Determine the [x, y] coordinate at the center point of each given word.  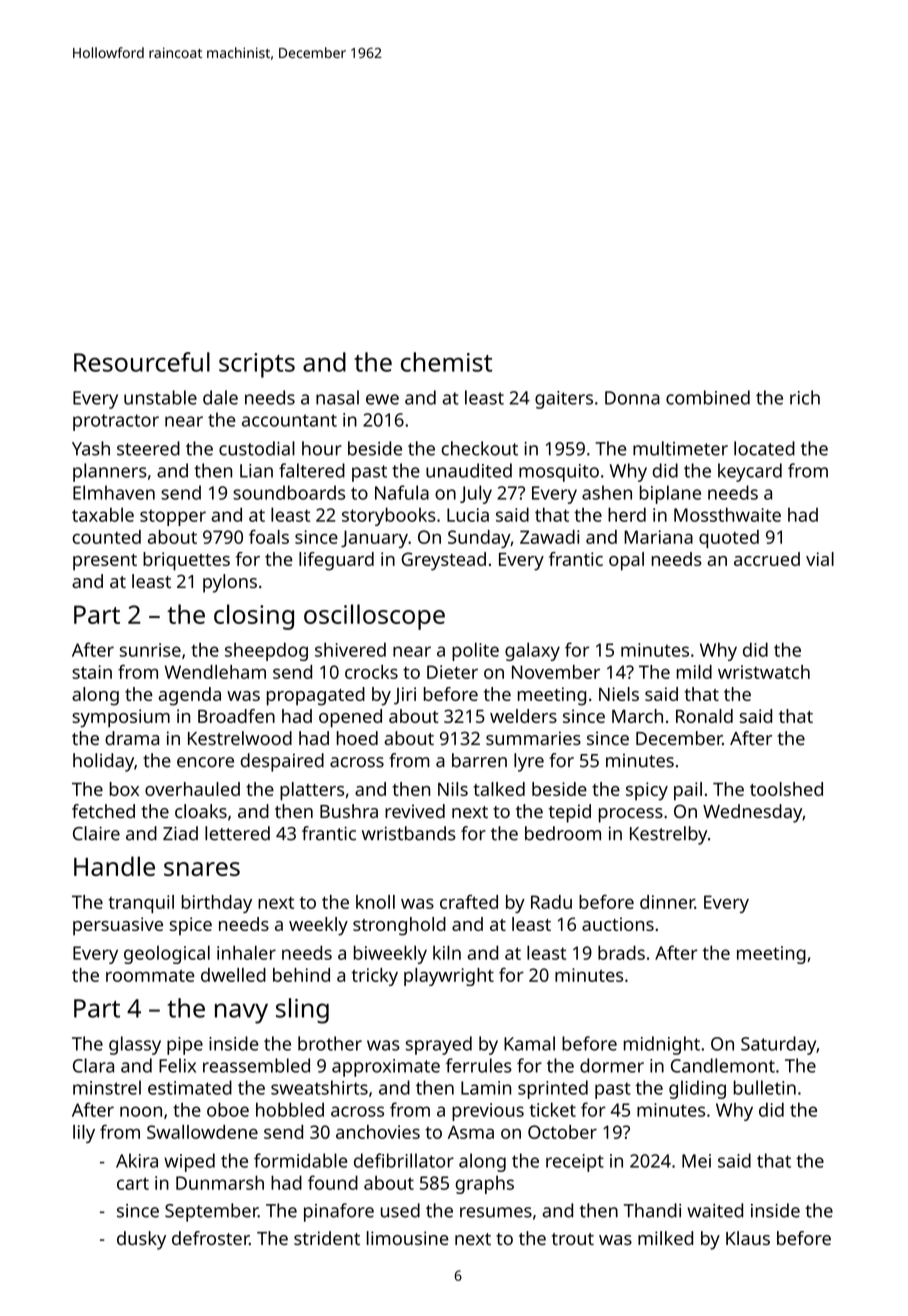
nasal [337, 397]
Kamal [529, 1043]
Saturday [778, 1045]
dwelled [233, 975]
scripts [257, 365]
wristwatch [764, 672]
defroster [210, 1238]
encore [205, 762]
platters [312, 791]
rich [805, 397]
